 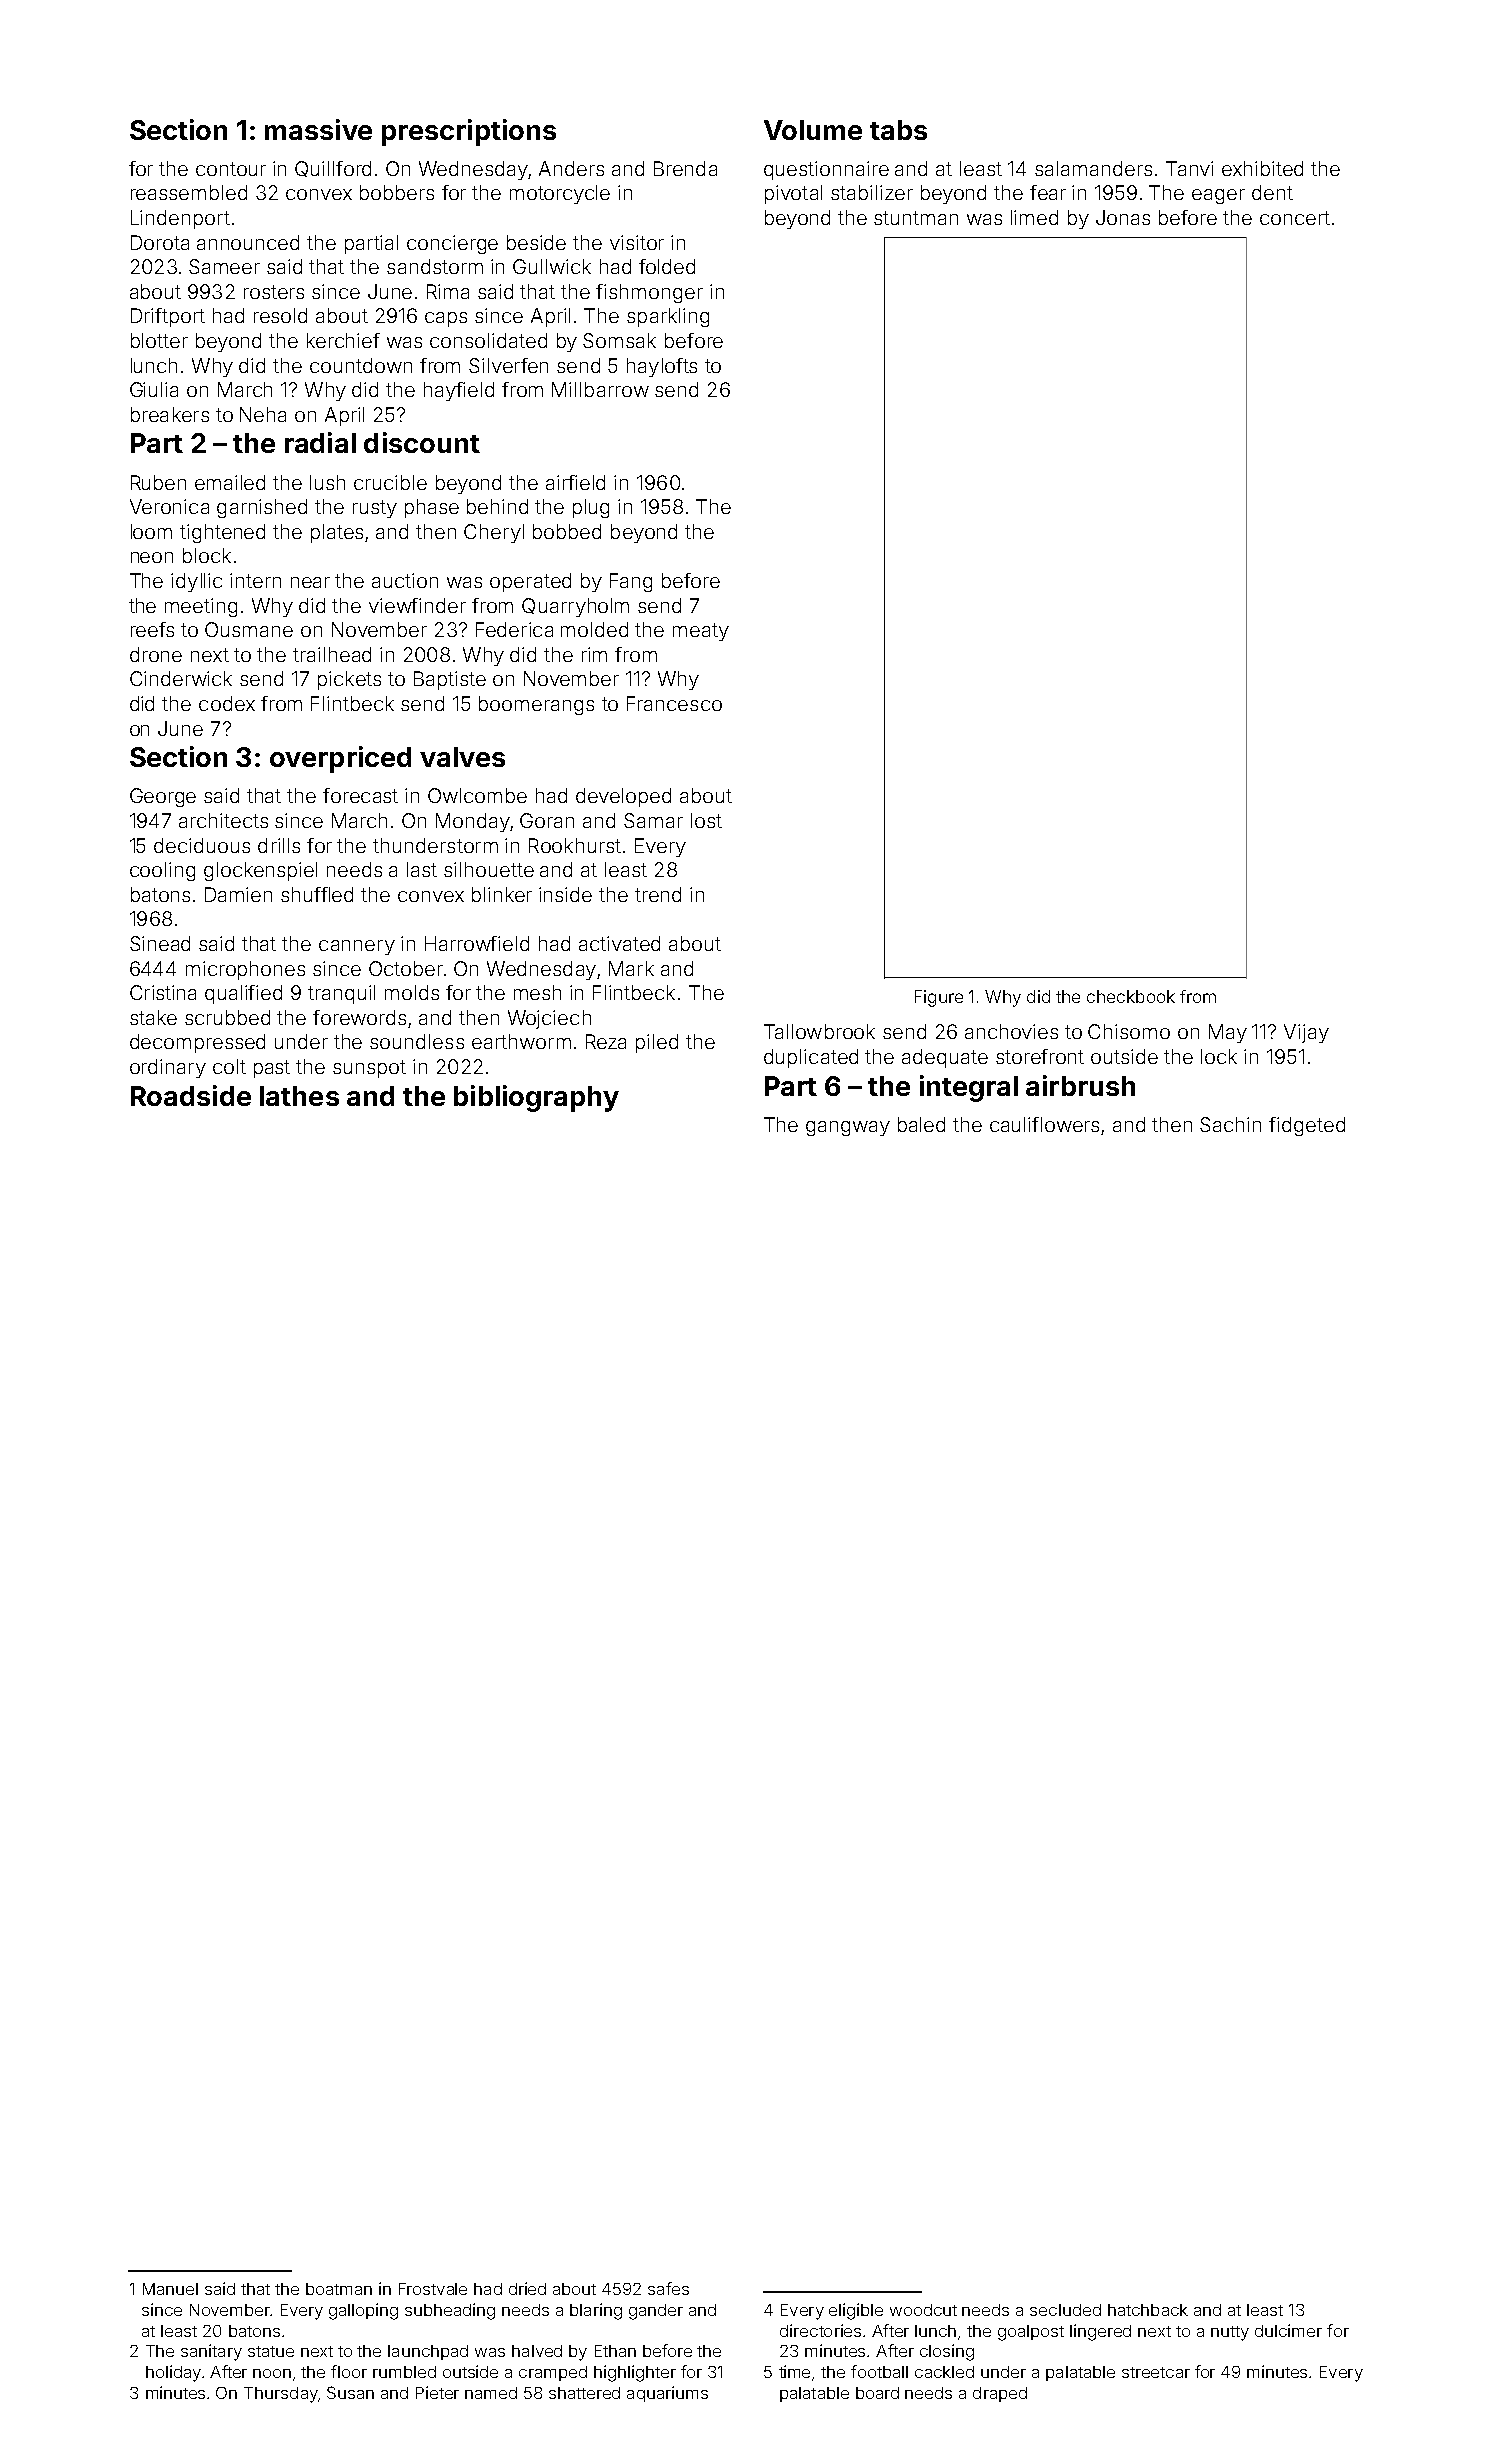 I want to click on safes, so click(x=668, y=2288).
